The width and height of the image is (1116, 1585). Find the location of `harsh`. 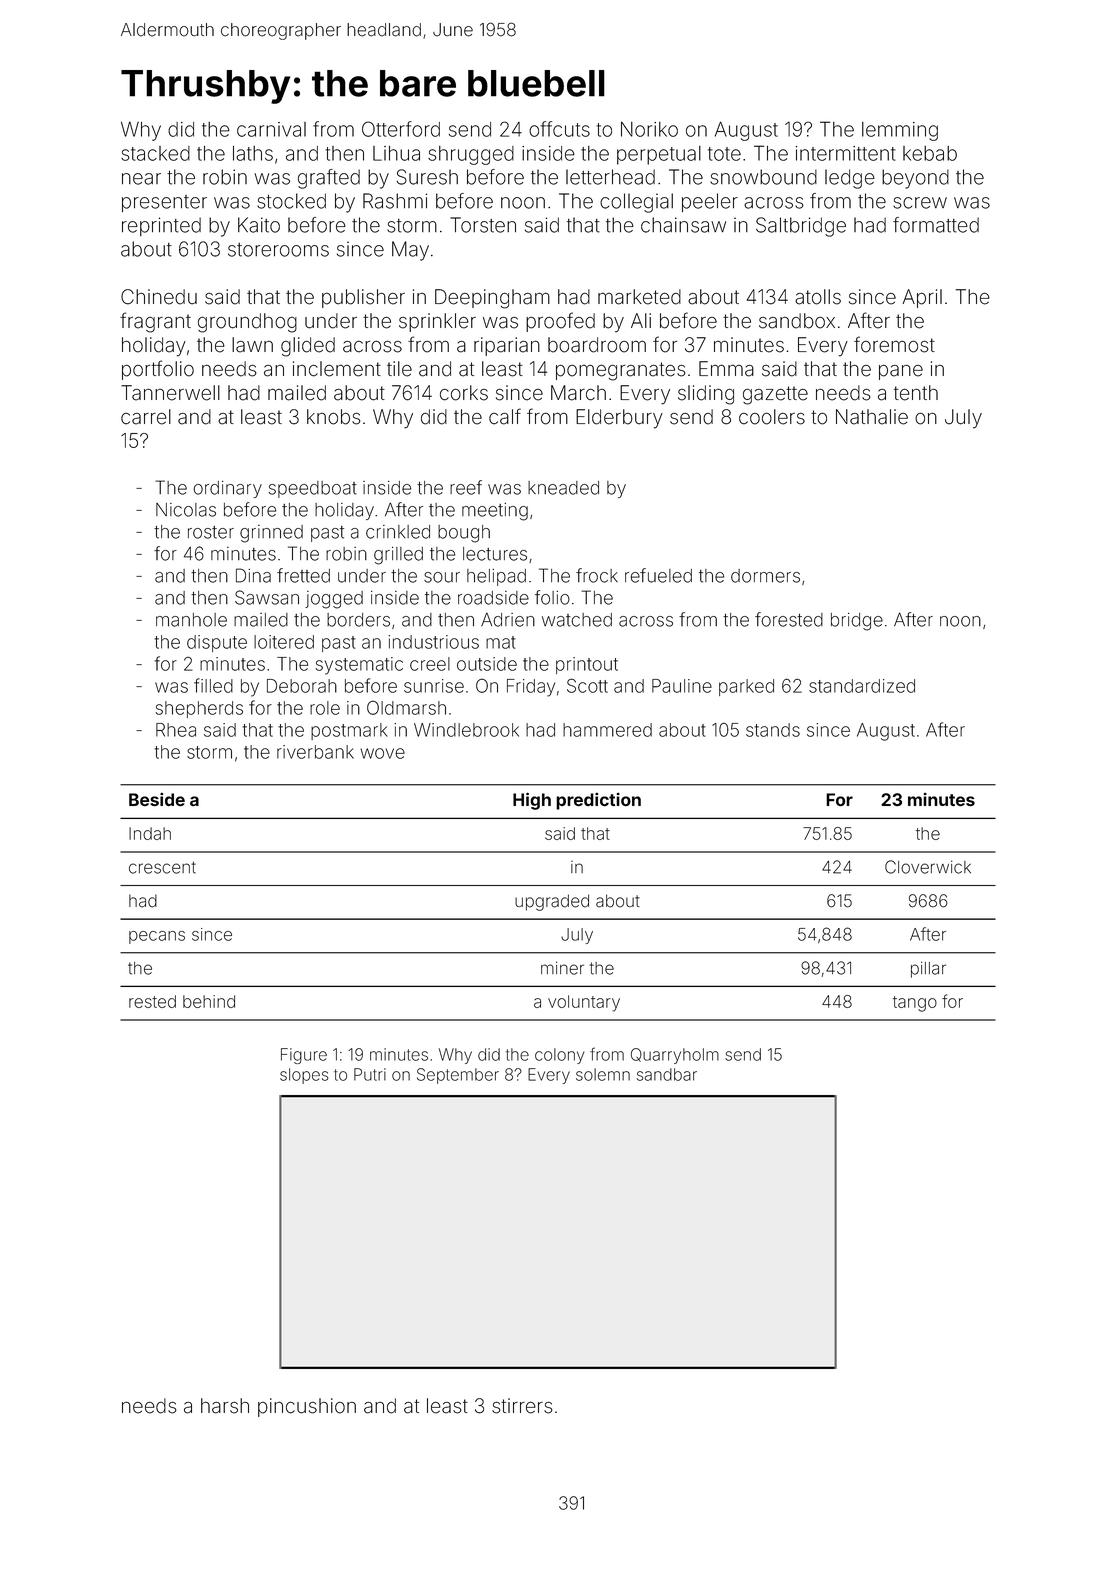

harsh is located at coordinates (225, 1406).
